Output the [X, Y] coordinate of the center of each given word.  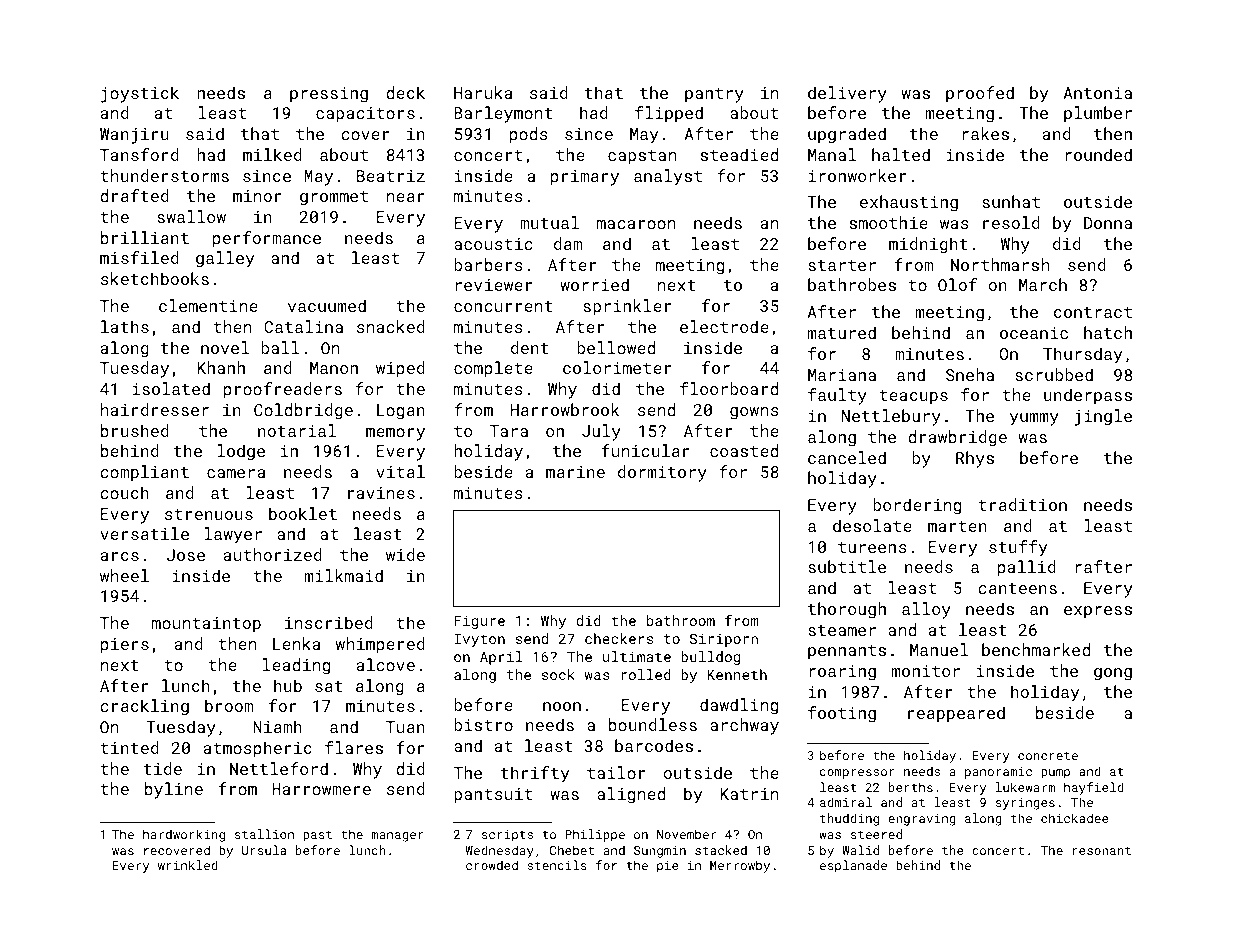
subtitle [847, 566]
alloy [926, 610]
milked [272, 154]
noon [562, 706]
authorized [273, 554]
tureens [872, 547]
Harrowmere [321, 789]
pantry [714, 95]
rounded [1098, 154]
